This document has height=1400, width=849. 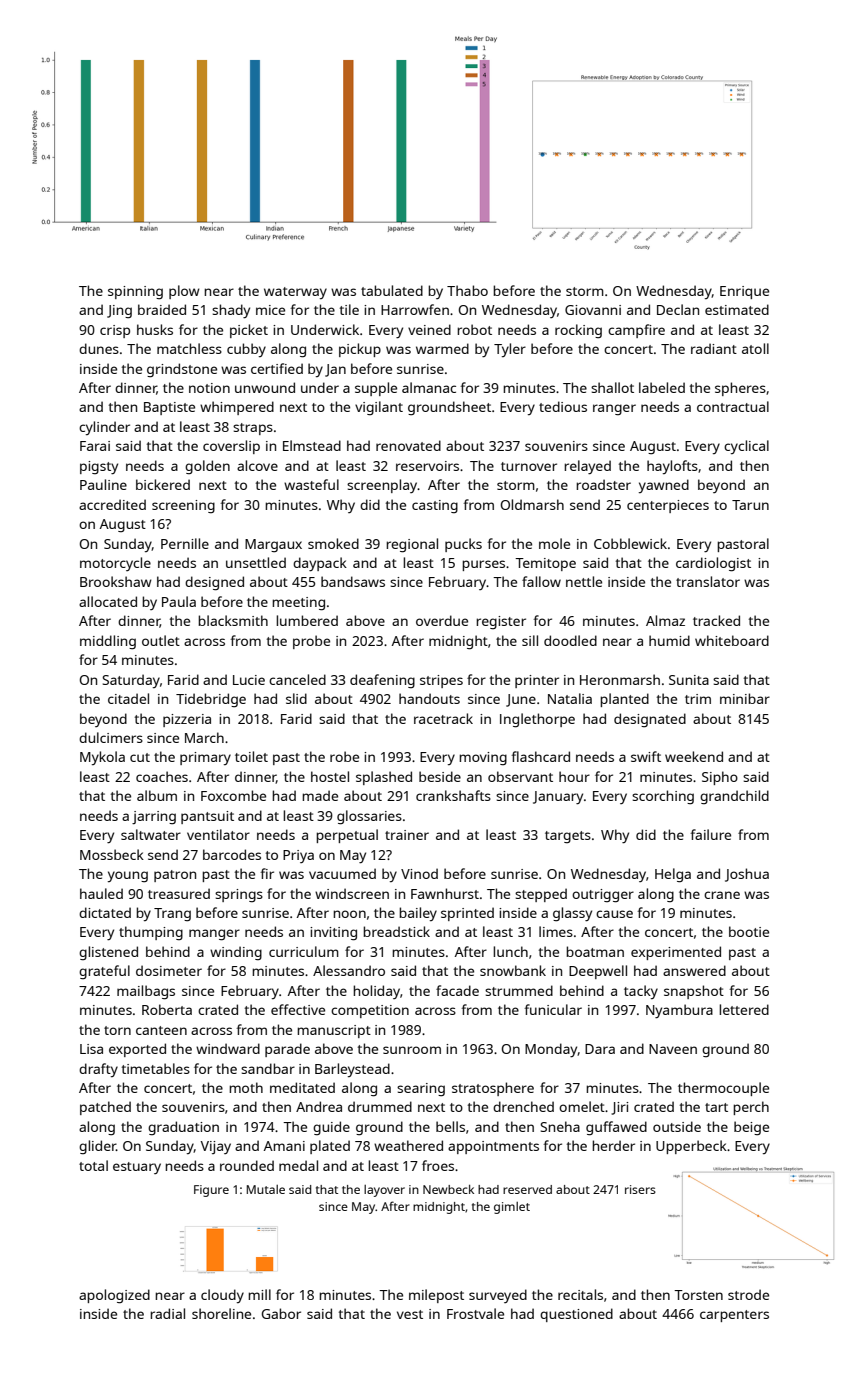 I want to click on Brookshaw, so click(x=116, y=581).
